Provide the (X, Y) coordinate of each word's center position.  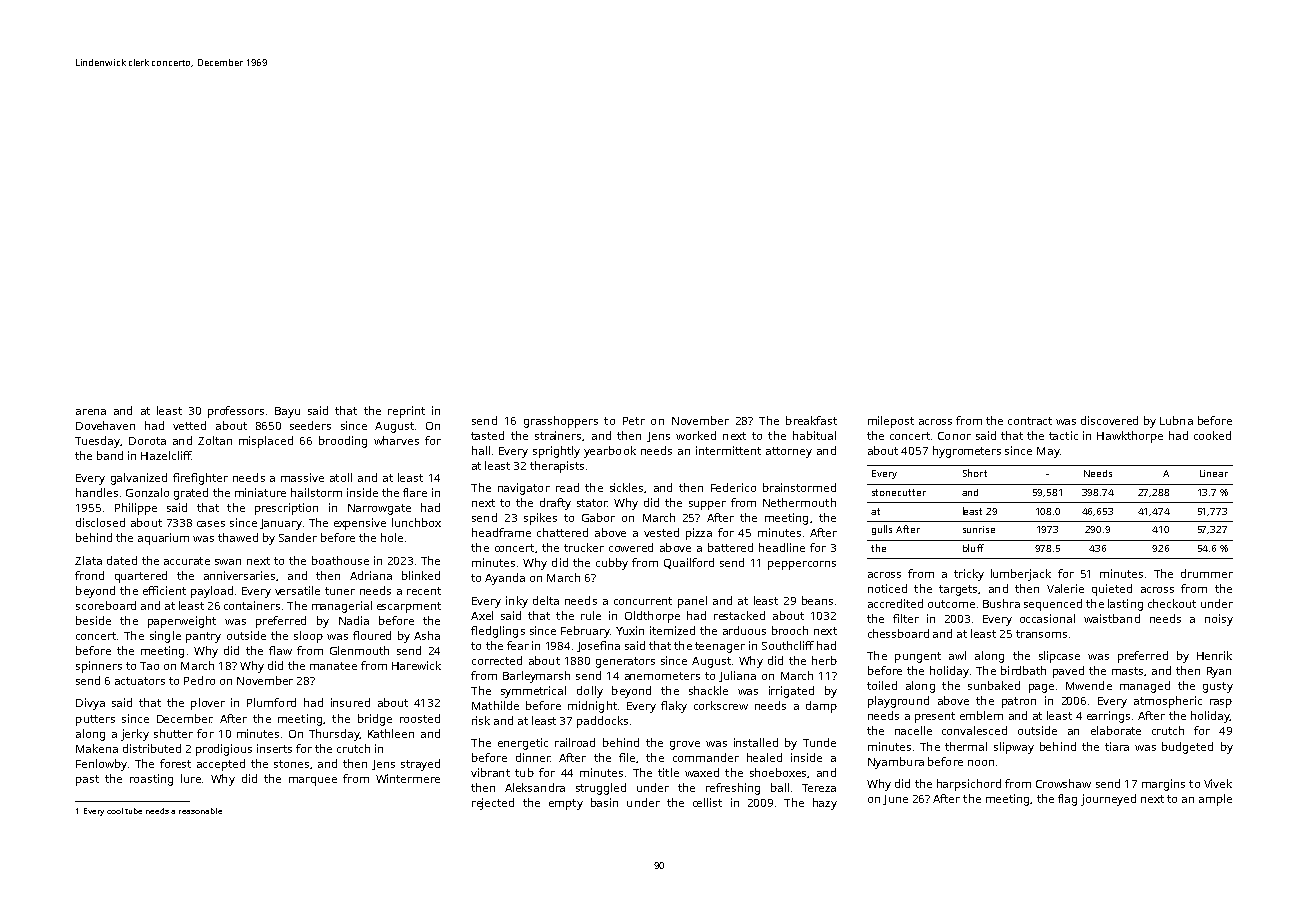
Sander (298, 537)
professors (236, 412)
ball (780, 787)
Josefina (598, 646)
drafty (555, 504)
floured (372, 635)
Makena (97, 748)
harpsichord (969, 785)
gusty (1218, 687)
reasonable (200, 811)
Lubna (1176, 420)
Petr (634, 421)
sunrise (979, 529)
